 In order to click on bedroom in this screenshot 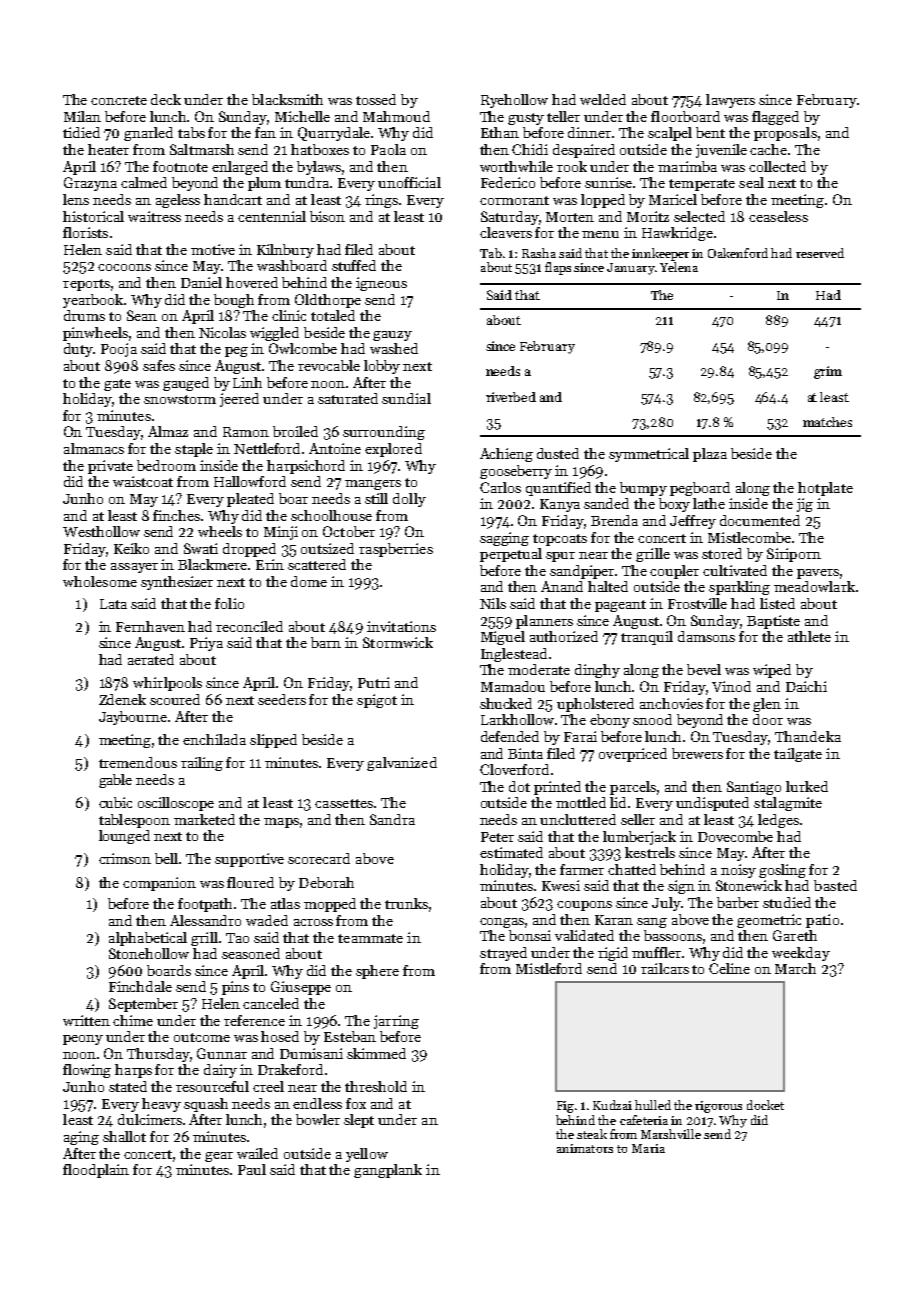, I will do `click(166, 465)`.
